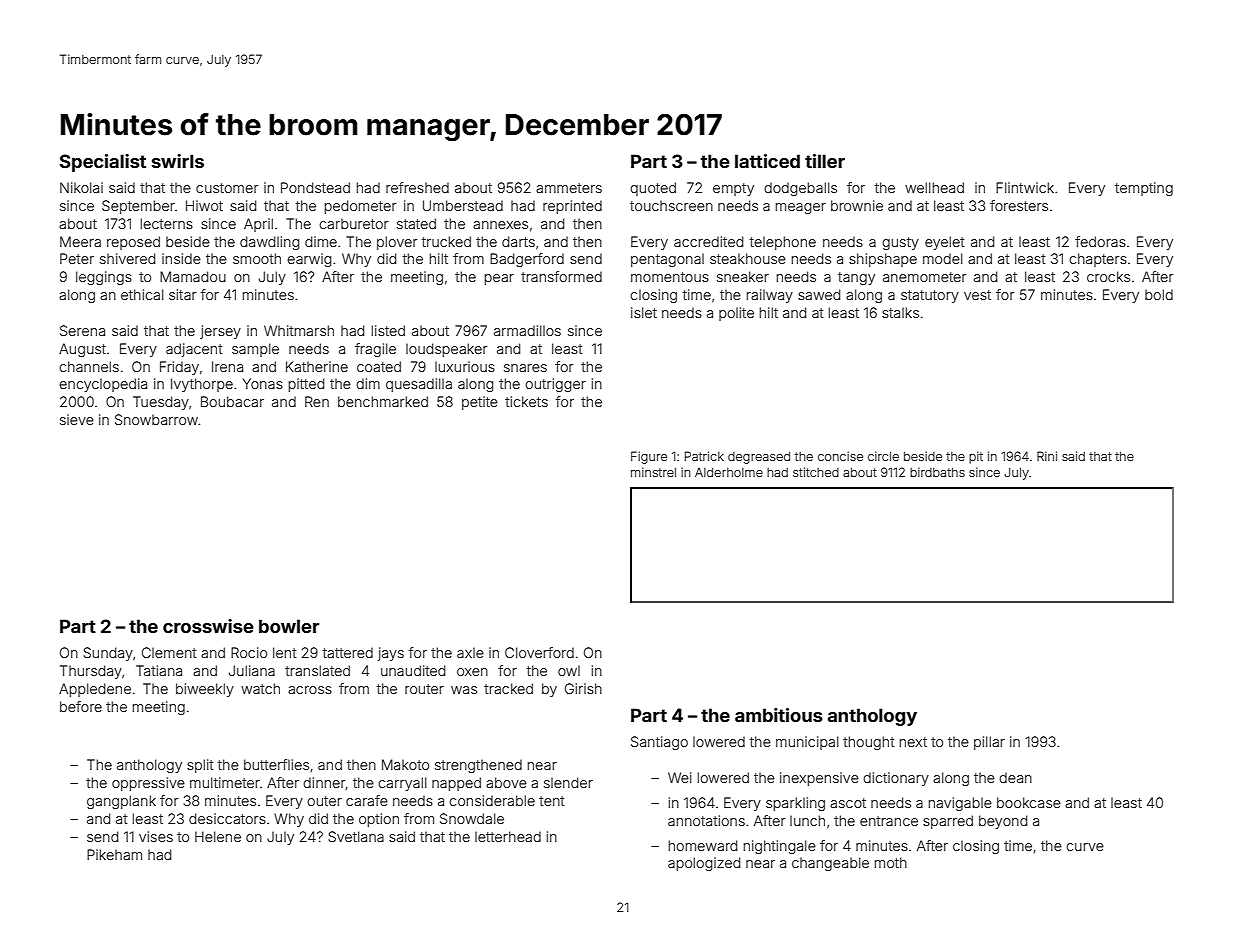 This screenshot has width=1233, height=952. I want to click on listed, so click(388, 330).
